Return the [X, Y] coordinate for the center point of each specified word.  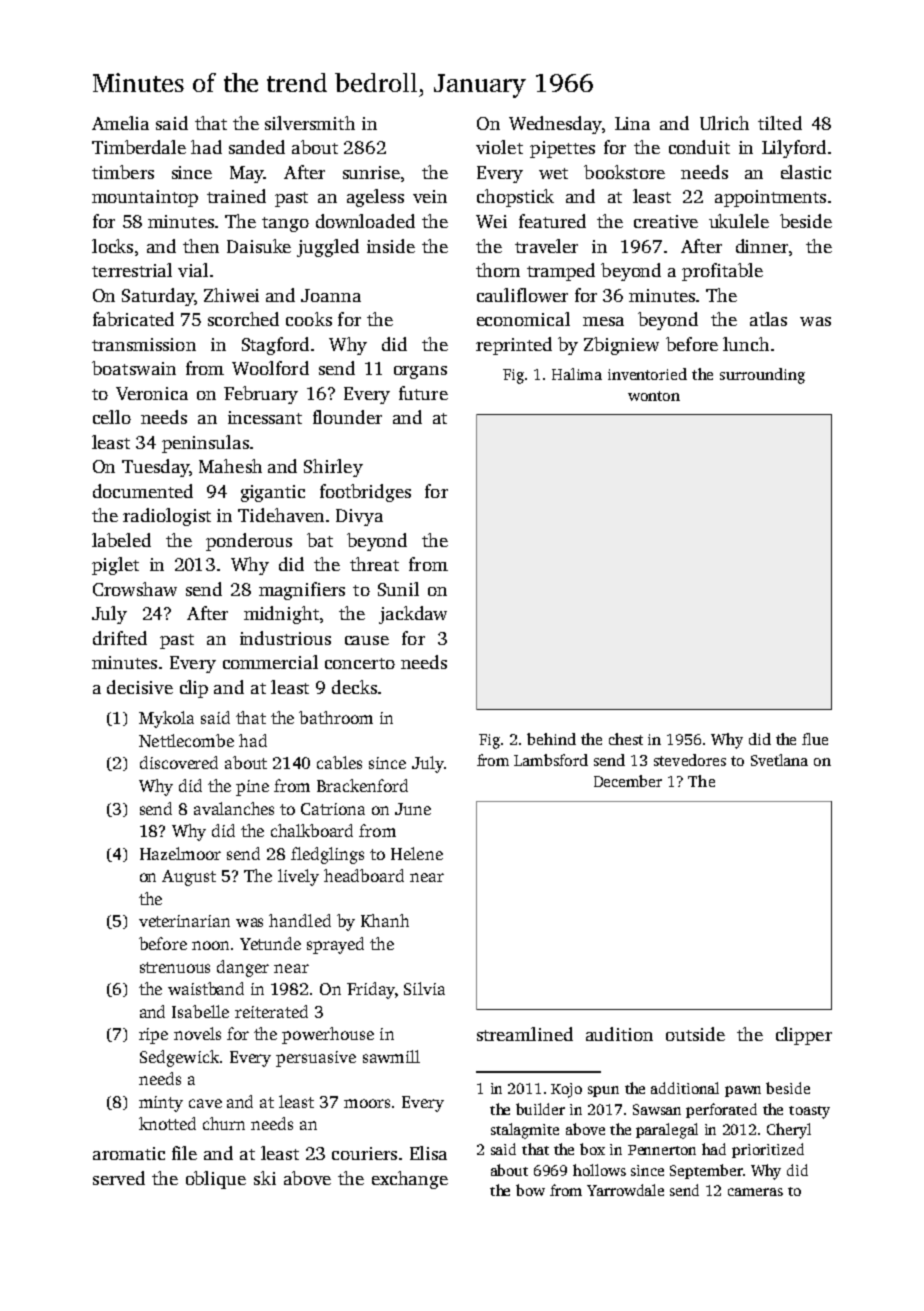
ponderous [249, 542]
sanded [257, 147]
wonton [654, 396]
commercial [270, 662]
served [119, 1178]
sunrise [371, 172]
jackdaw [413, 615]
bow [530, 1190]
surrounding [762, 376]
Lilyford [794, 149]
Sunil [398, 589]
